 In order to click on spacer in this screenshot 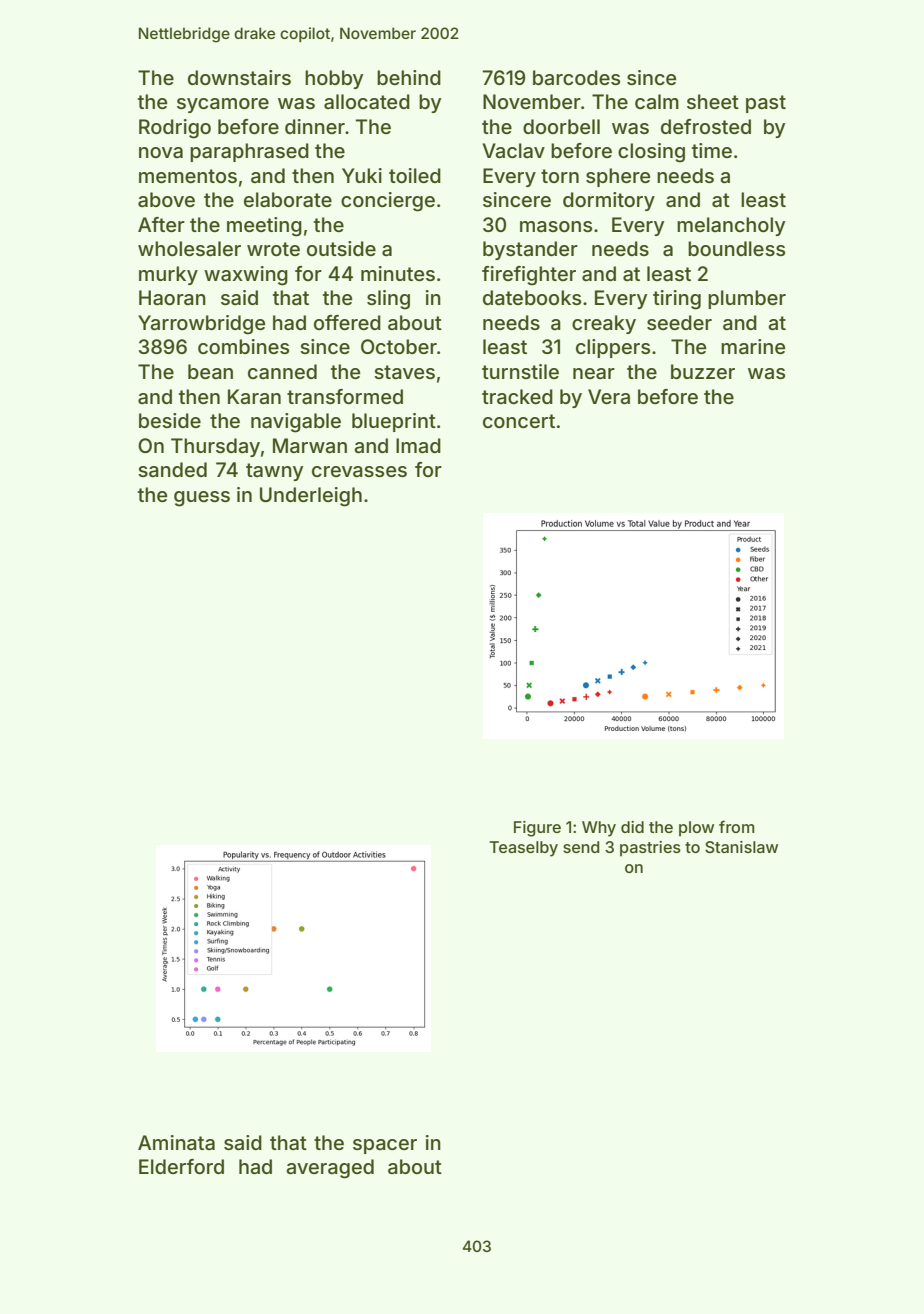, I will do `click(385, 1146)`.
